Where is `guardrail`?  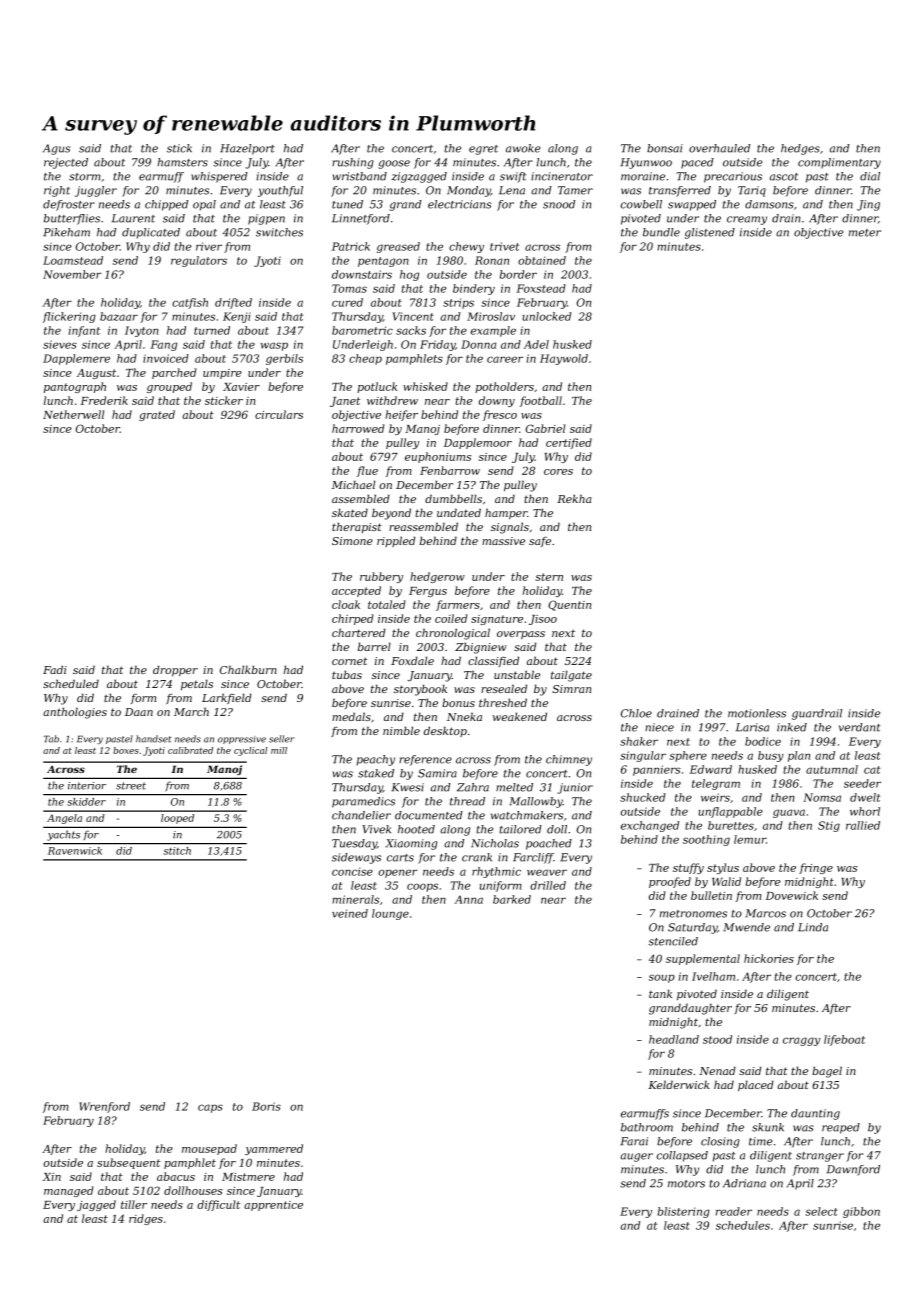
guardrail is located at coordinates (817, 714).
